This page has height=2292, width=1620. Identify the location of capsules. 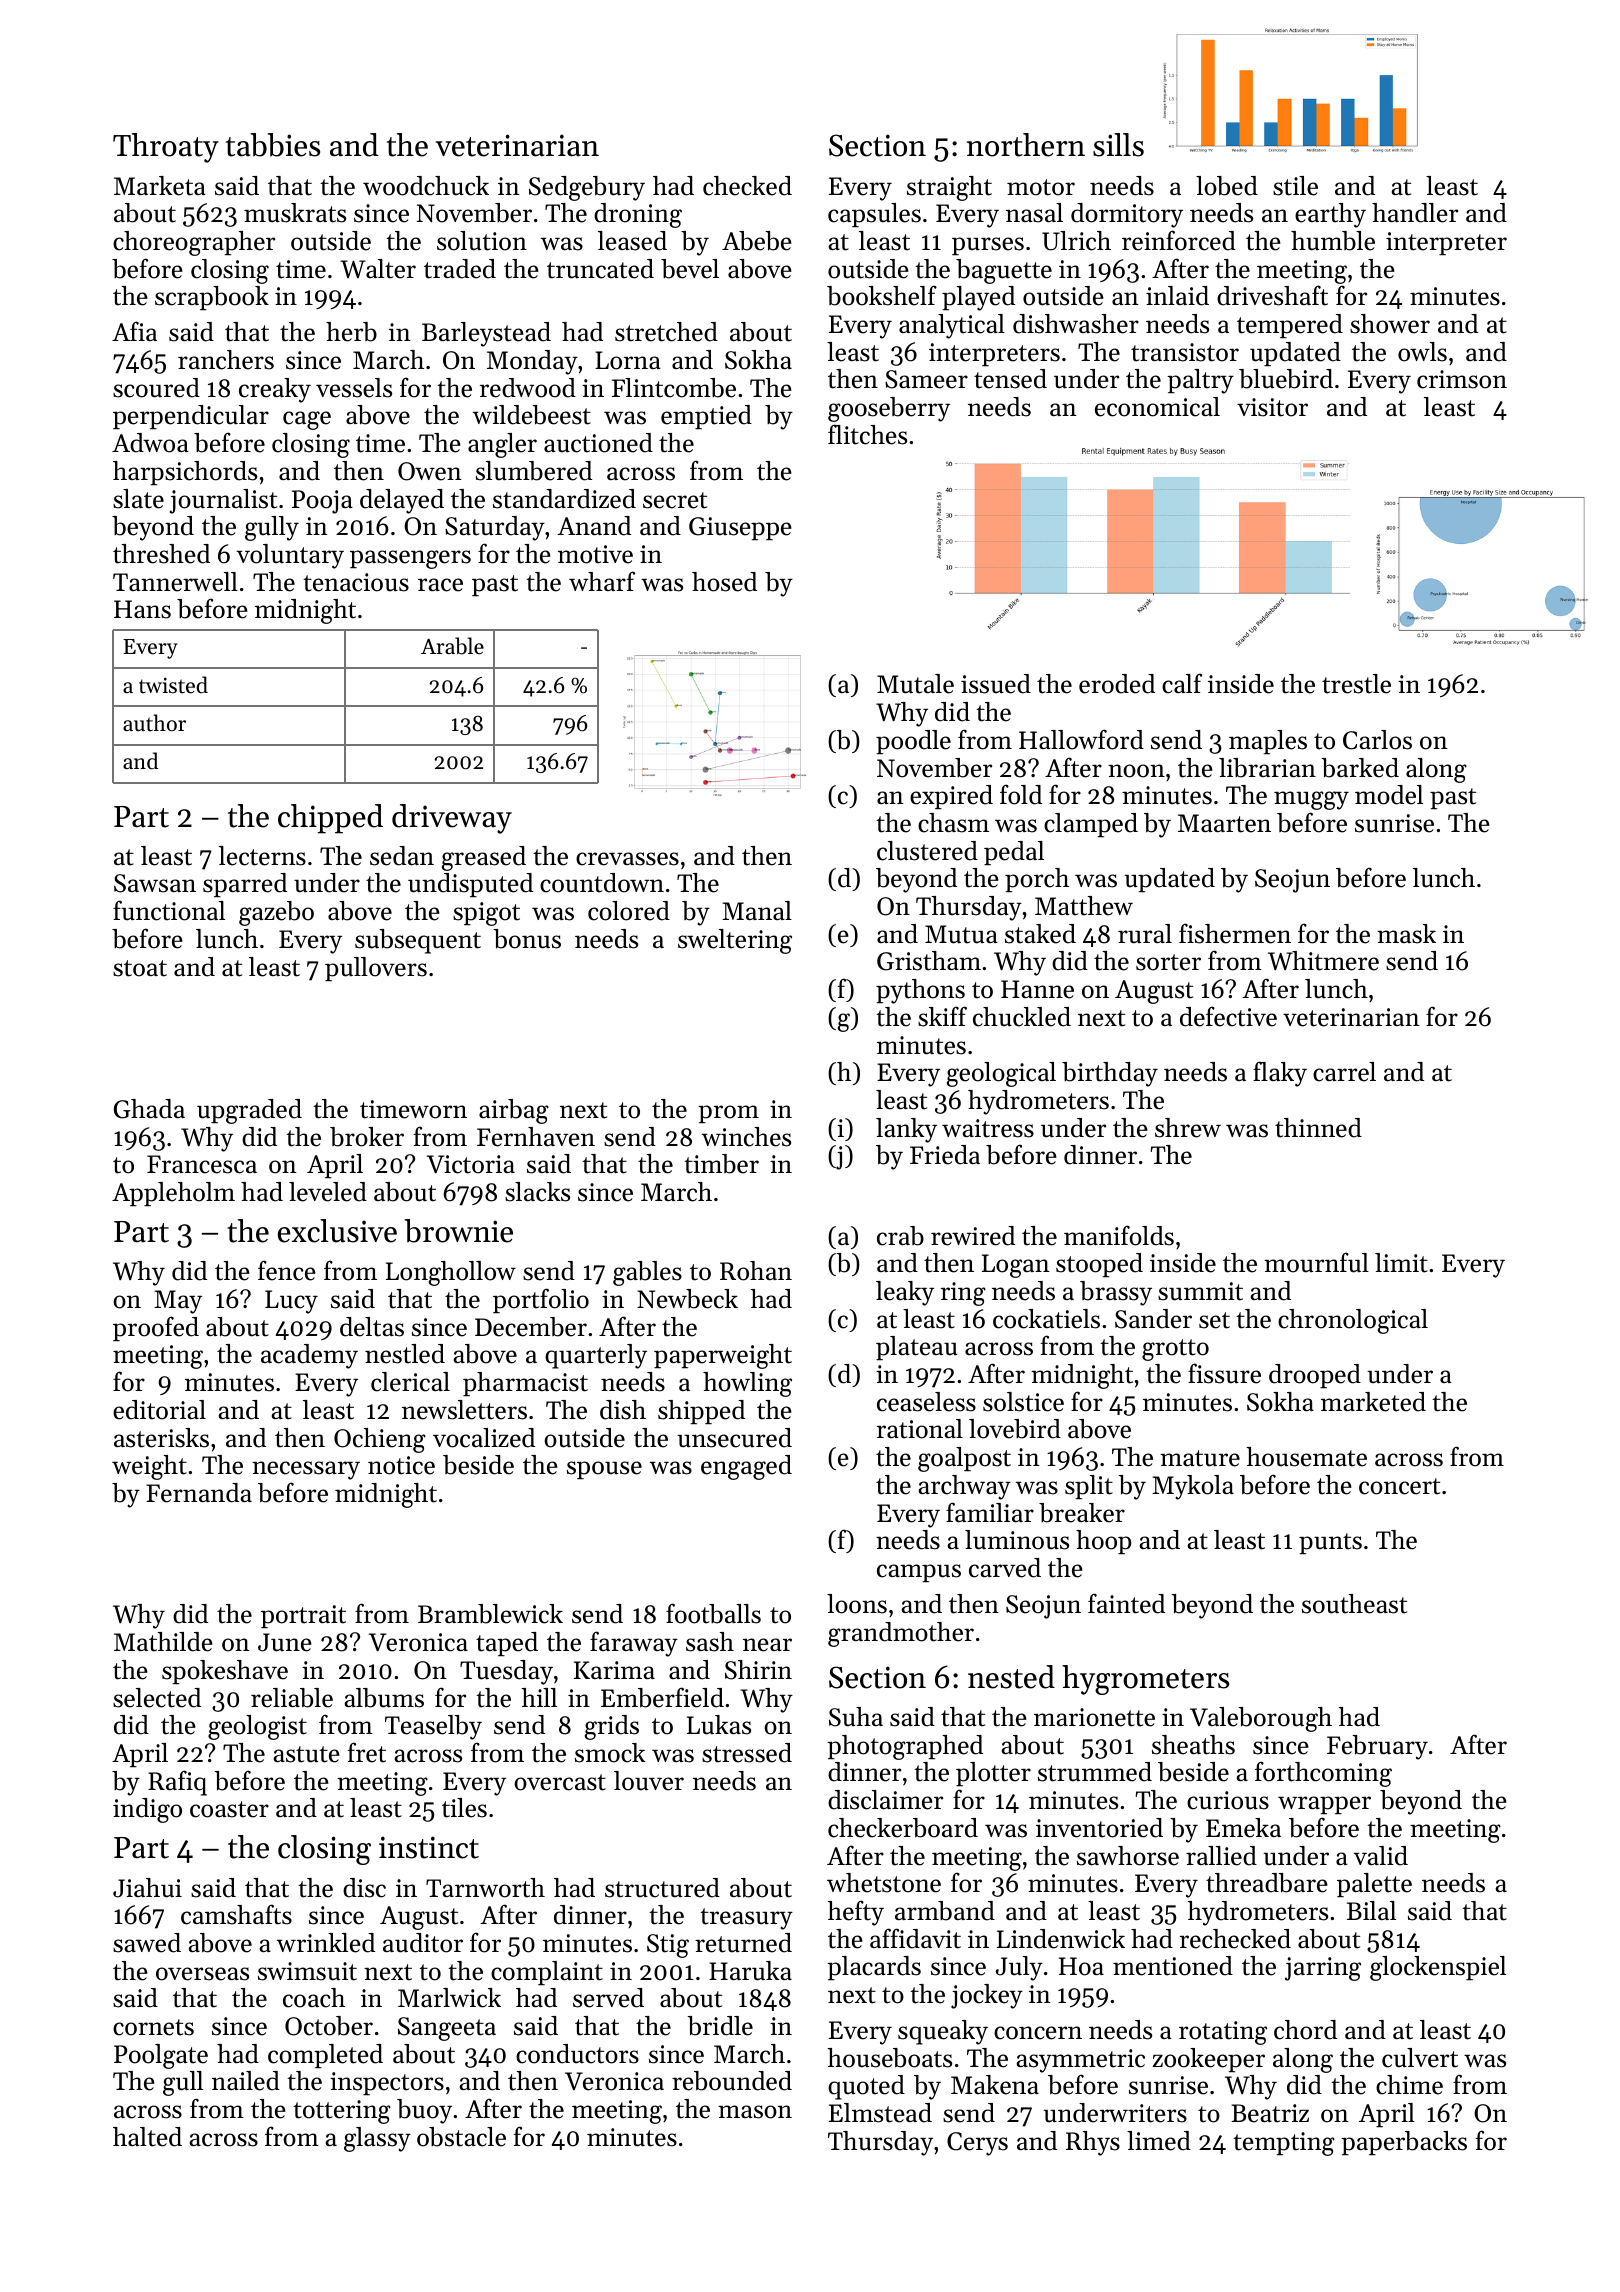
(874, 215).
